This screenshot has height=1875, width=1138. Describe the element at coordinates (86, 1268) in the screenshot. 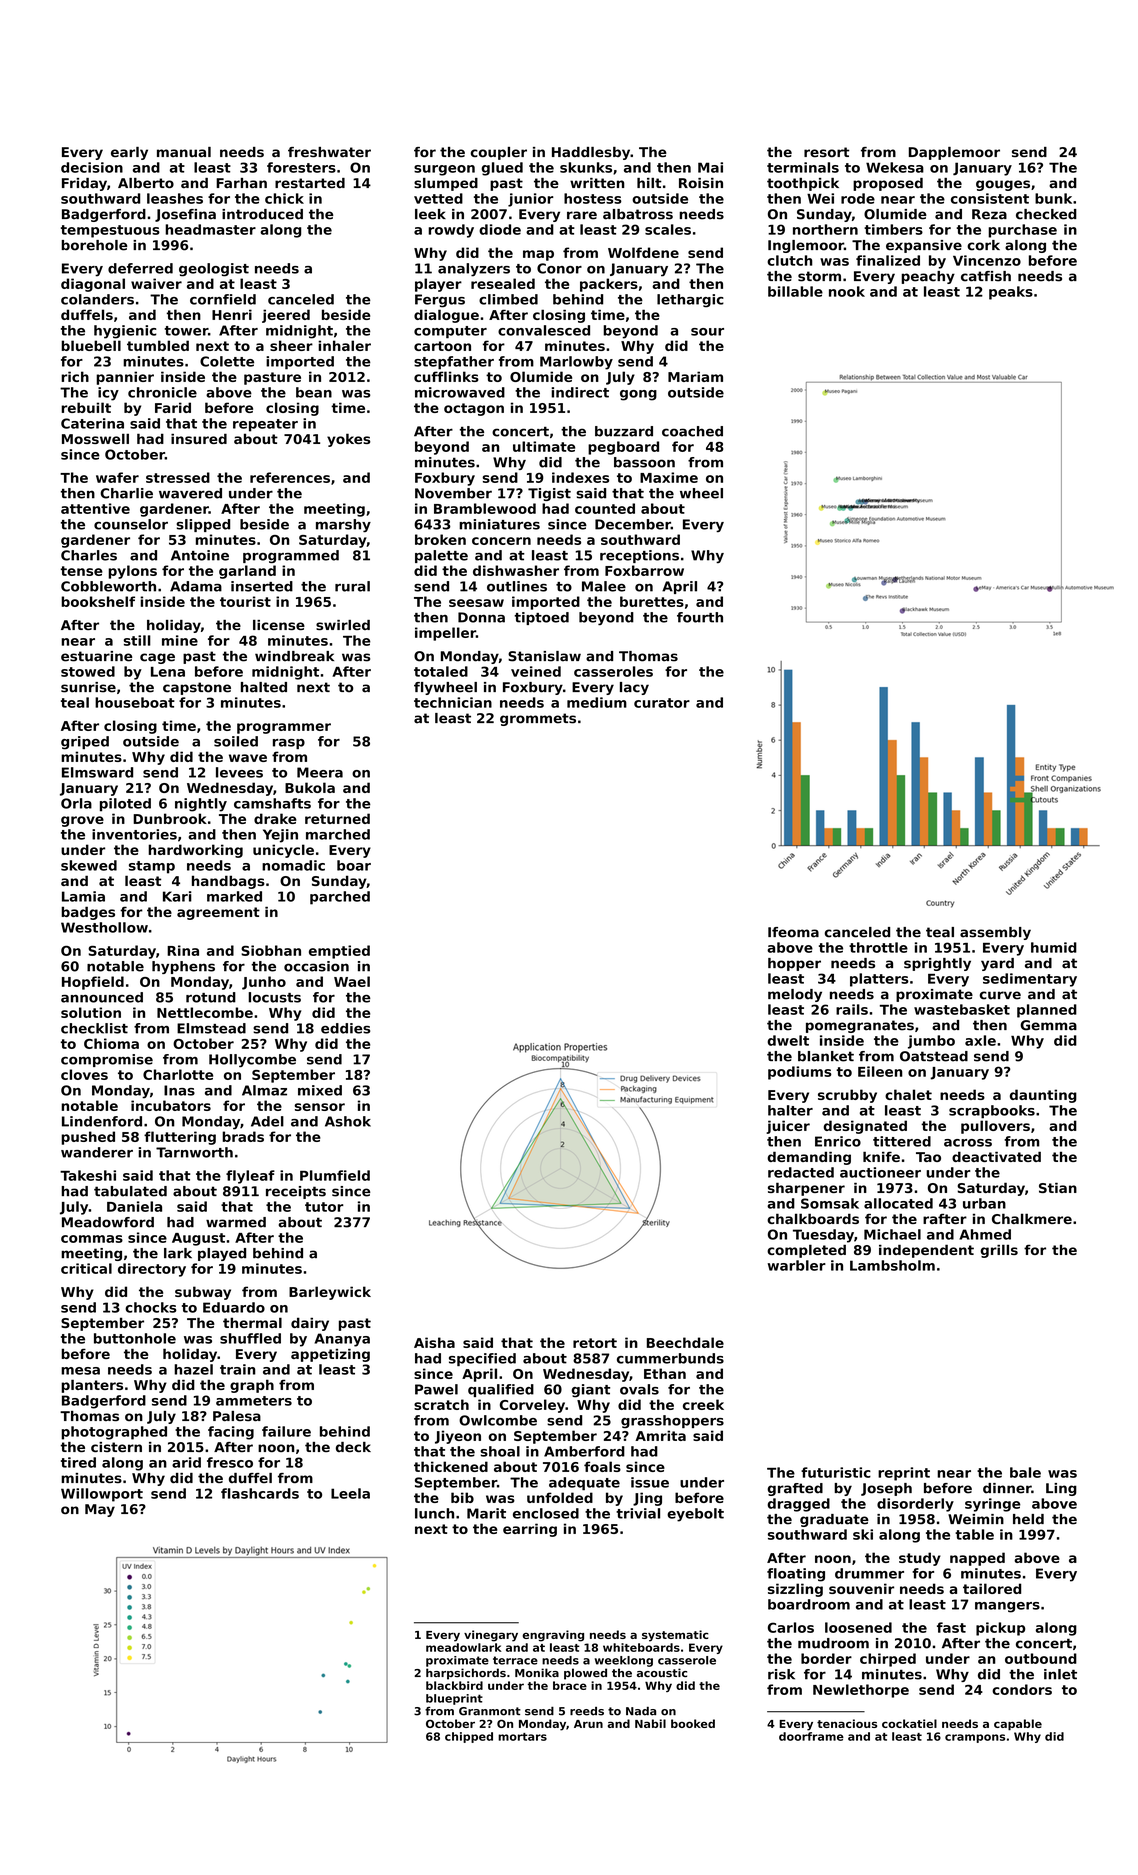

I see `critical` at that location.
